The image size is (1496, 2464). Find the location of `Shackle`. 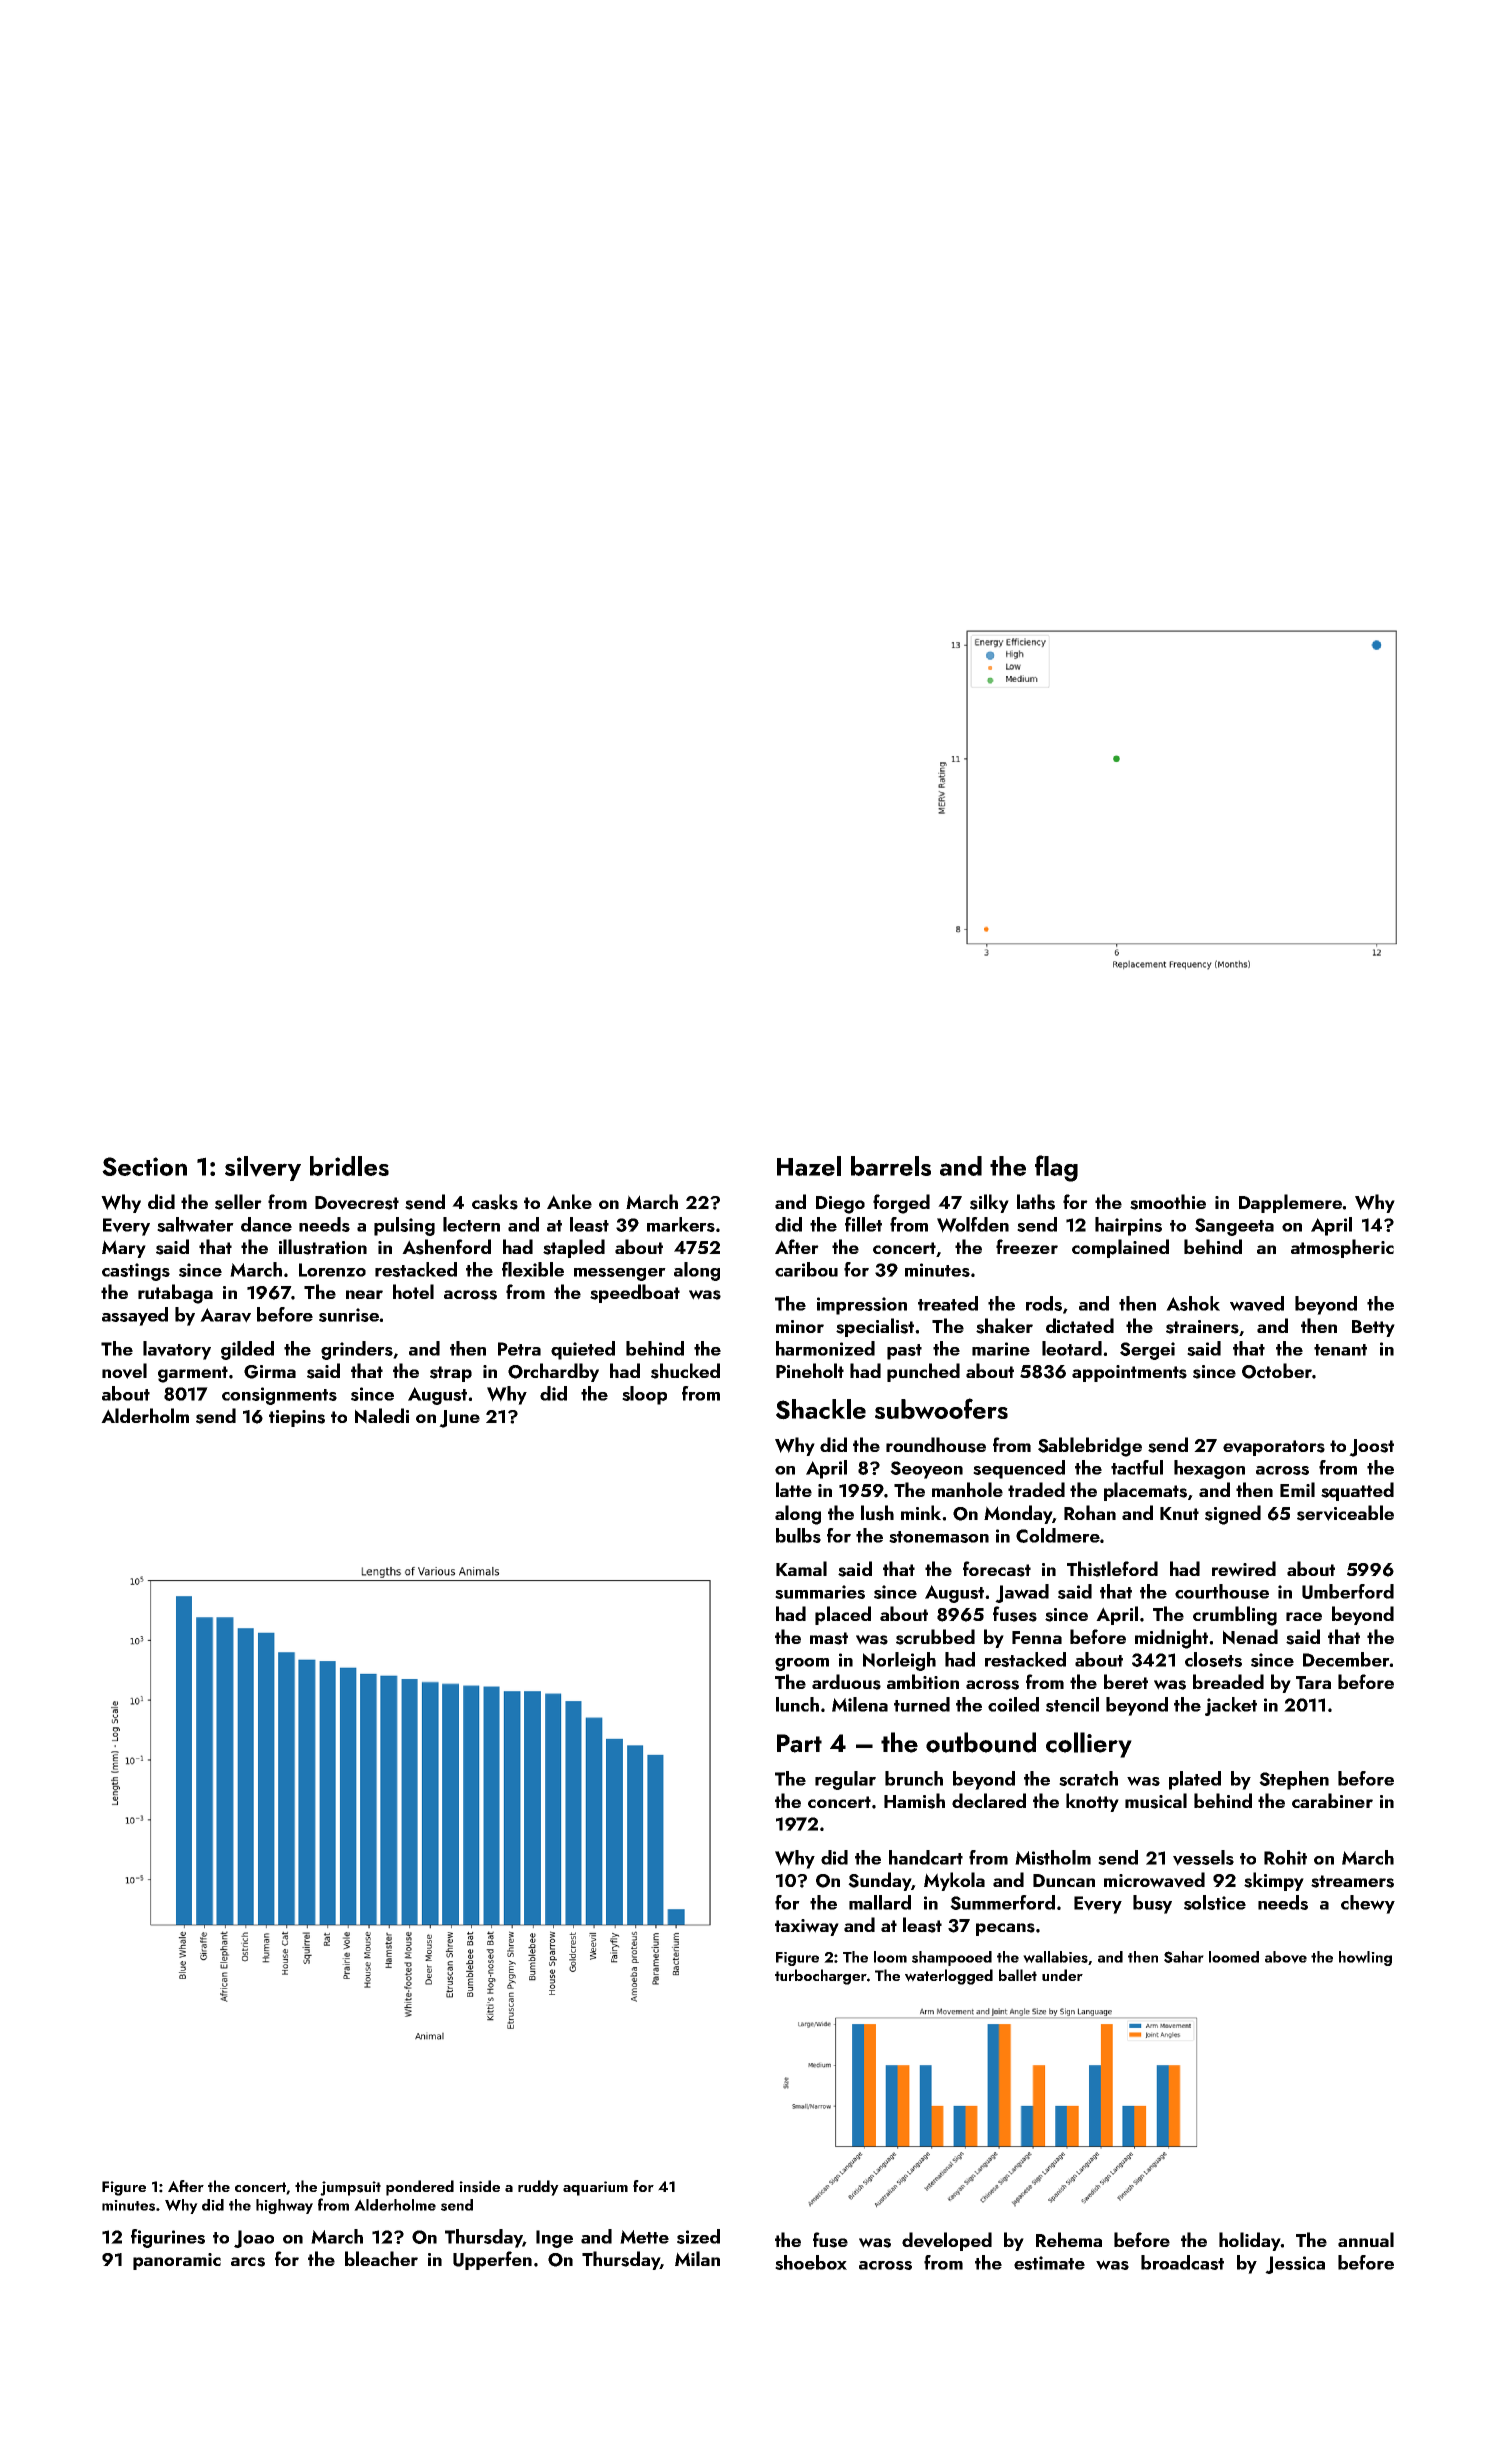

Shackle is located at coordinates (821, 1409).
